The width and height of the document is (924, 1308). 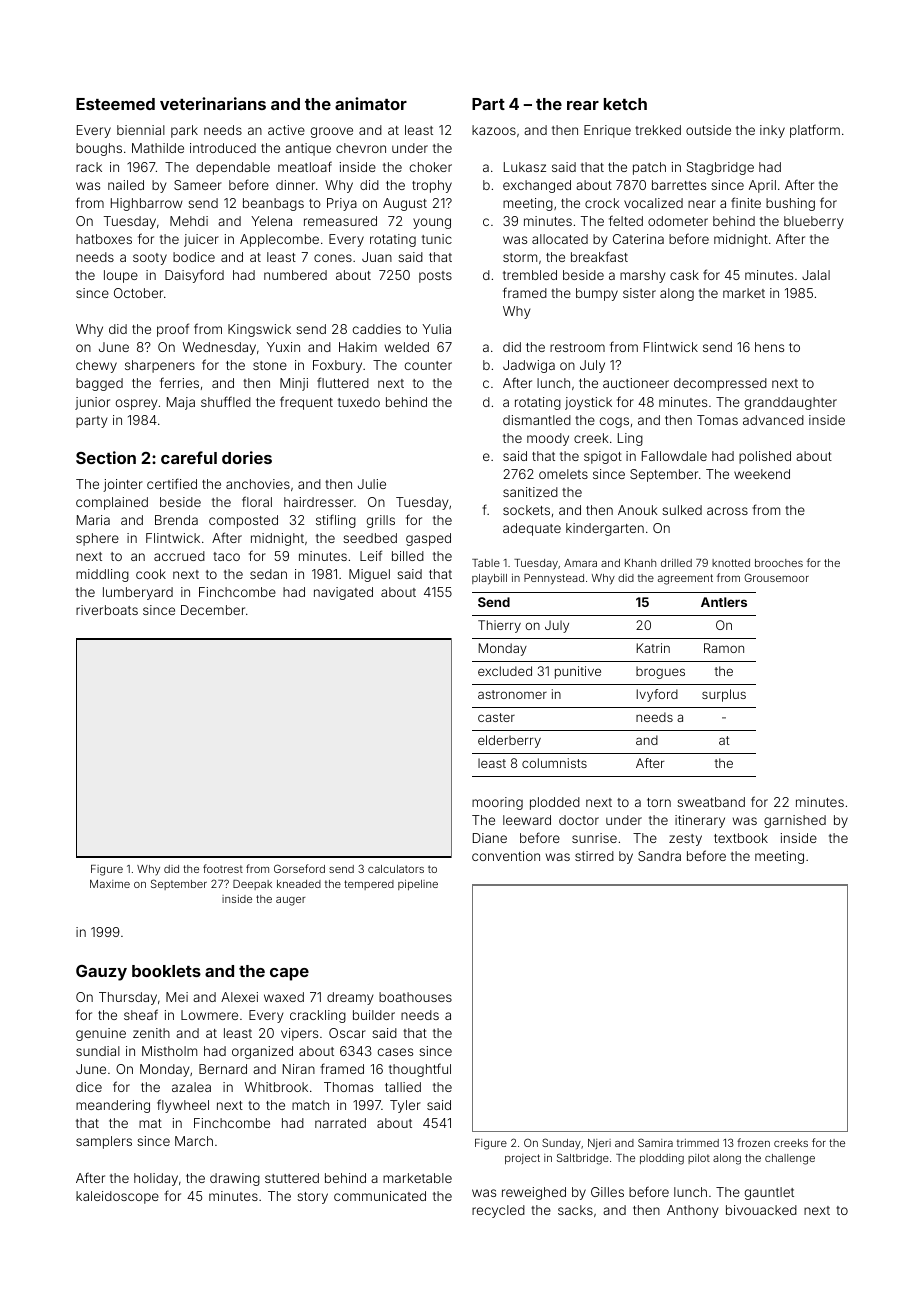 I want to click on outside, so click(x=708, y=130).
